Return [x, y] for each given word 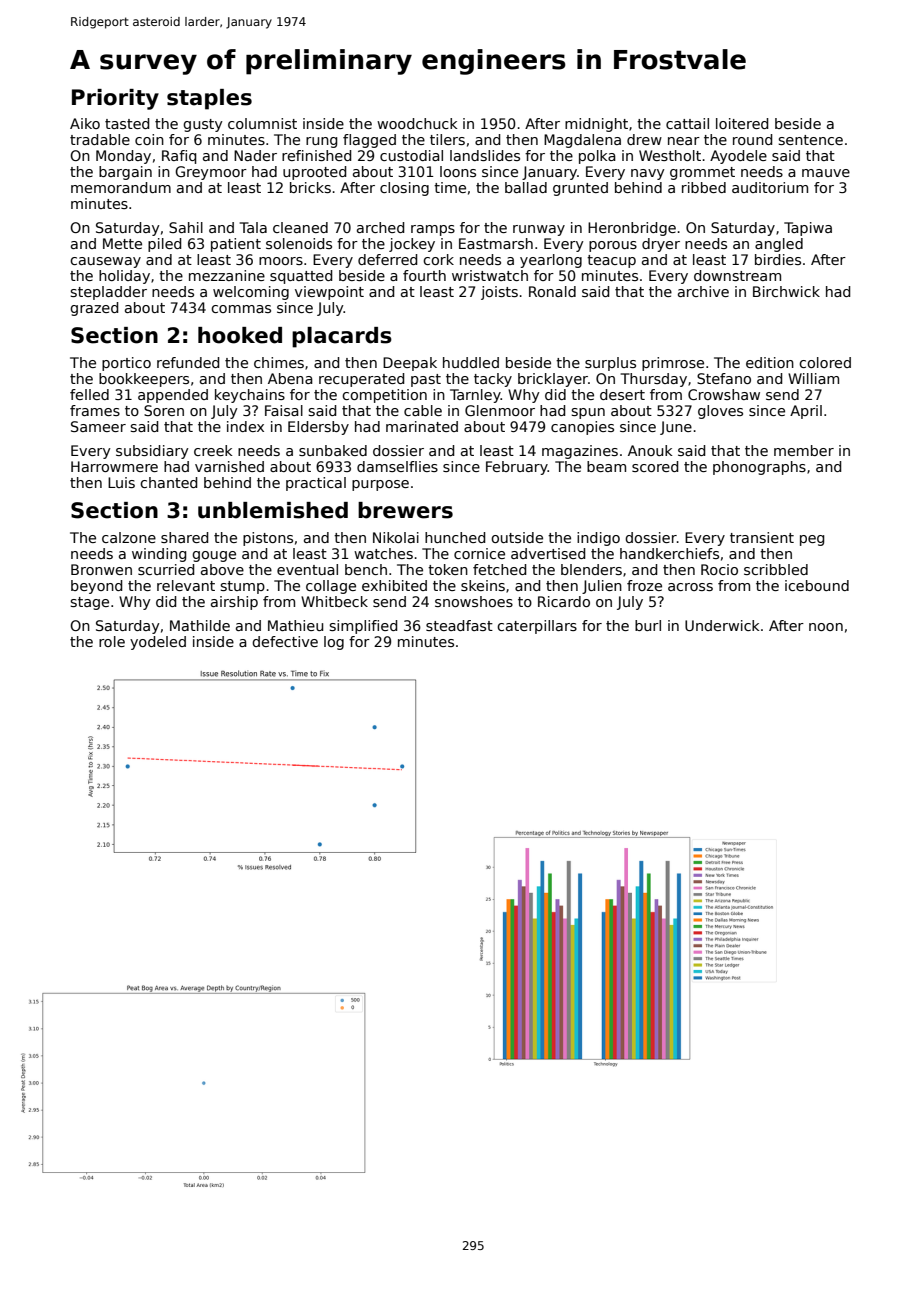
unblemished [273, 510]
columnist [262, 123]
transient [762, 537]
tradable [100, 139]
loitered [742, 123]
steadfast [459, 625]
